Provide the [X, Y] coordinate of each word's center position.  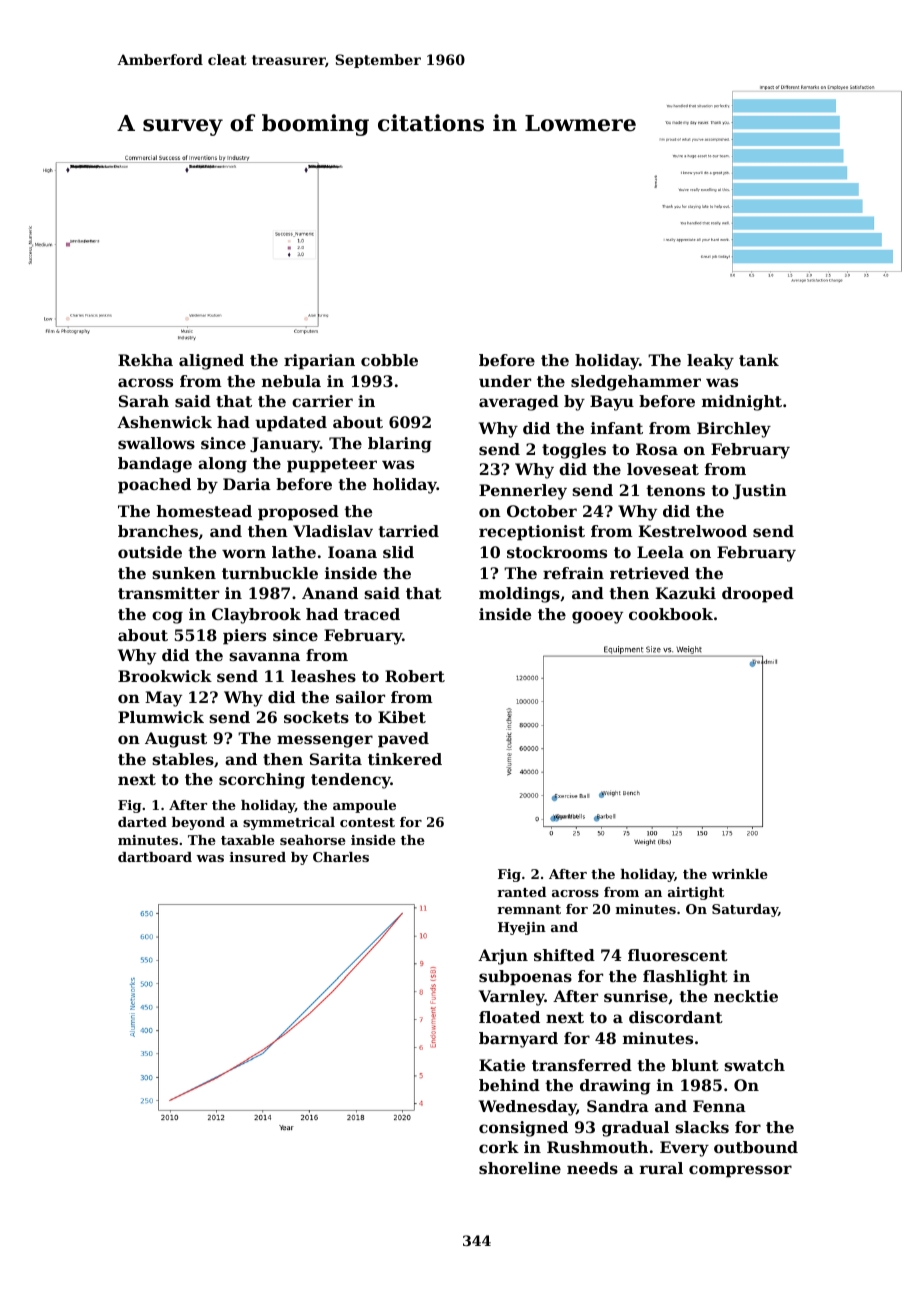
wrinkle [740, 874]
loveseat [663, 469]
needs [592, 1168]
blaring [400, 445]
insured [258, 857]
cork [499, 1147]
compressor [740, 1171]
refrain [573, 573]
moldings [519, 595]
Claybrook [256, 616]
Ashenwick [164, 422]
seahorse [313, 840]
